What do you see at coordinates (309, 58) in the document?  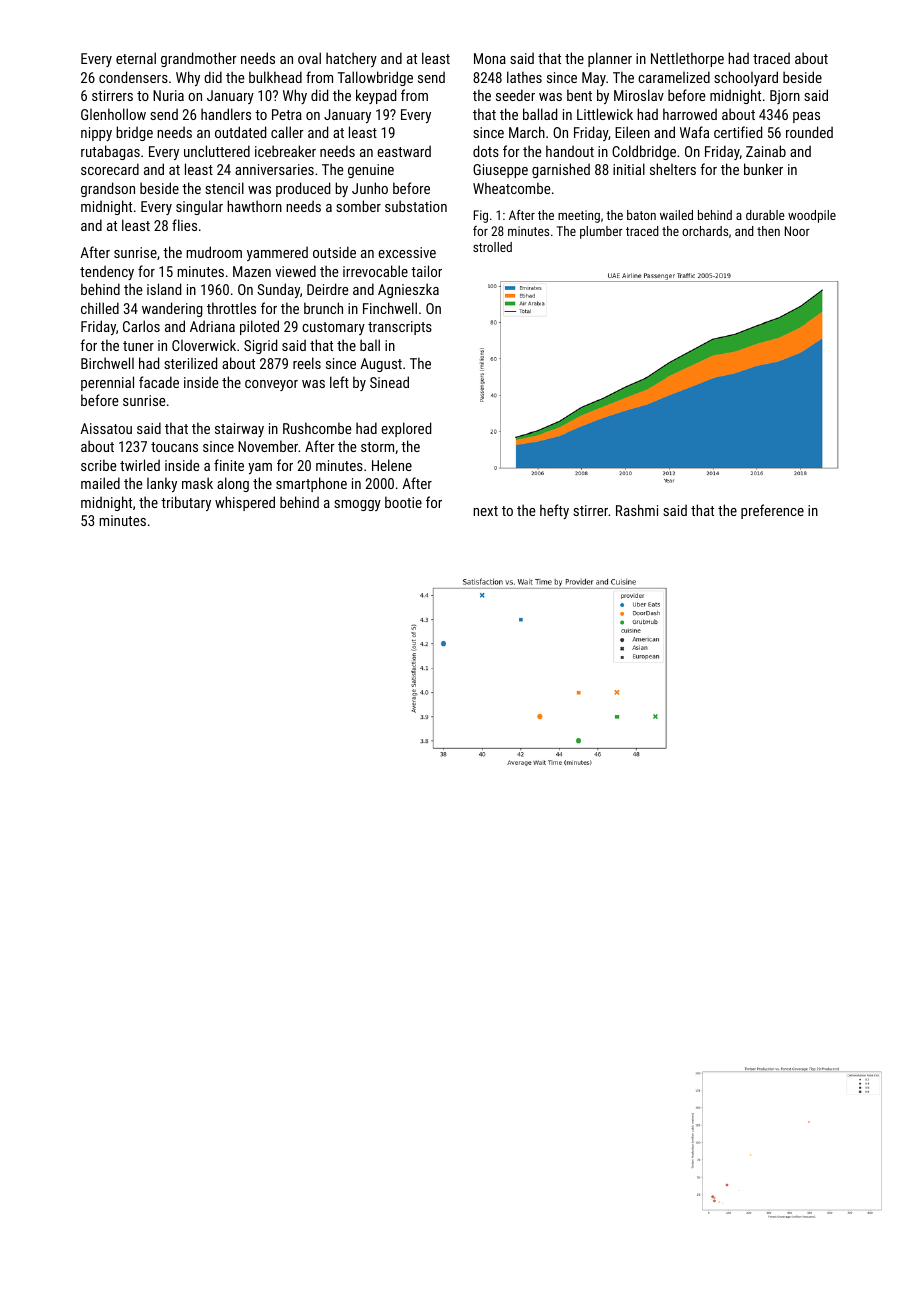 I see `oval` at bounding box center [309, 58].
